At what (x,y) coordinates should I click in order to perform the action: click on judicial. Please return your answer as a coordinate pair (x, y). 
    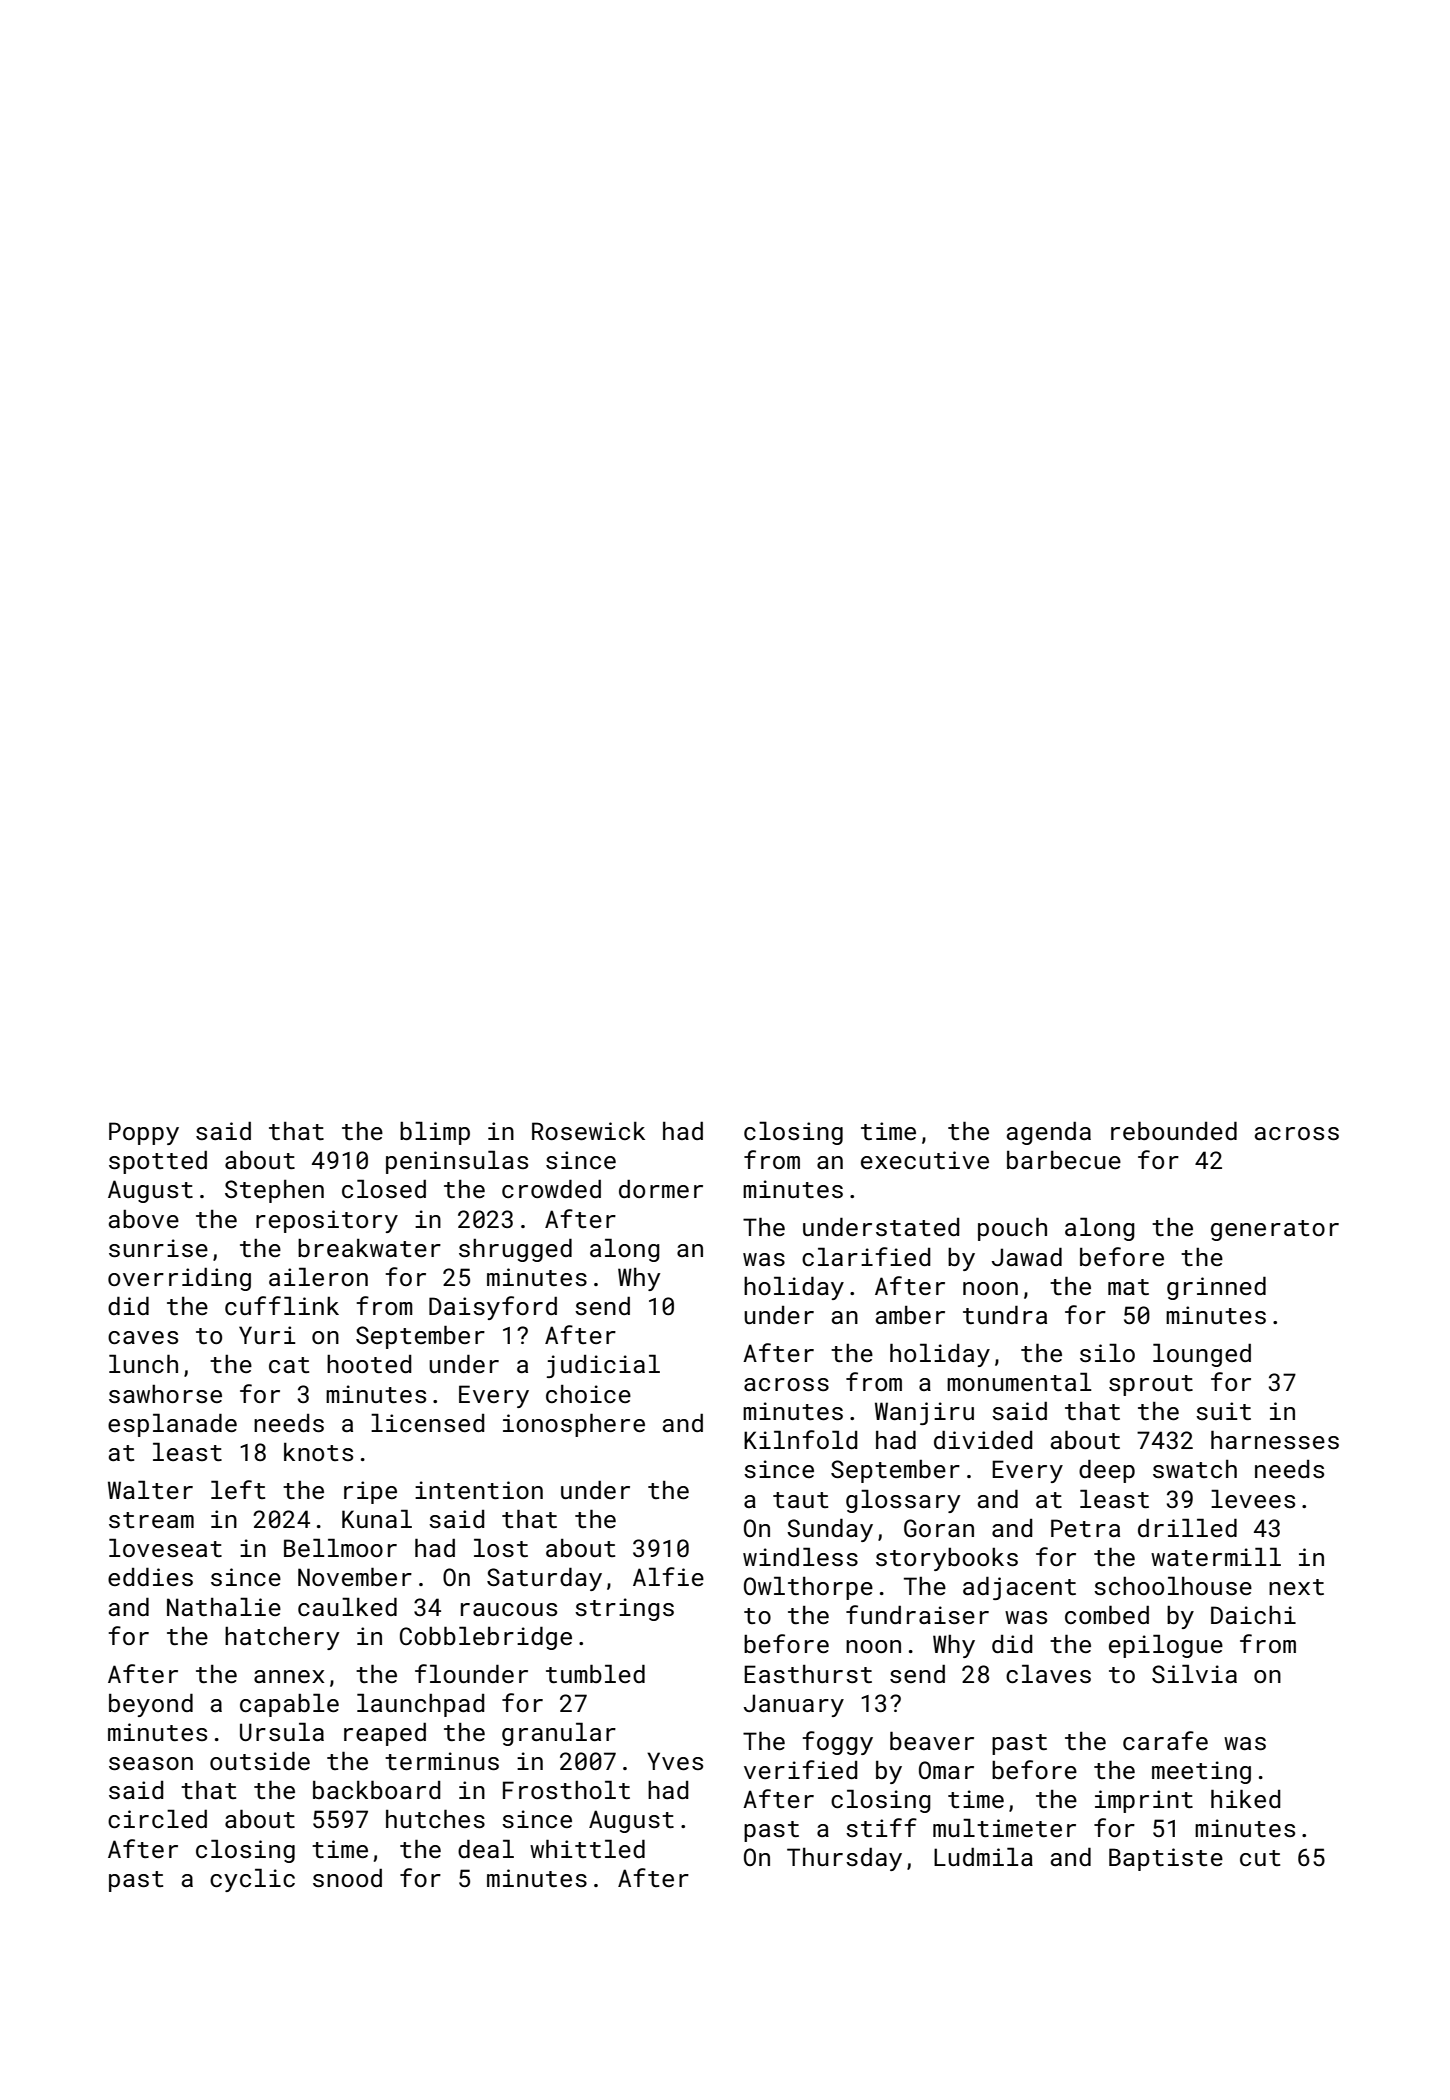
    Looking at the image, I should click on (603, 1366).
